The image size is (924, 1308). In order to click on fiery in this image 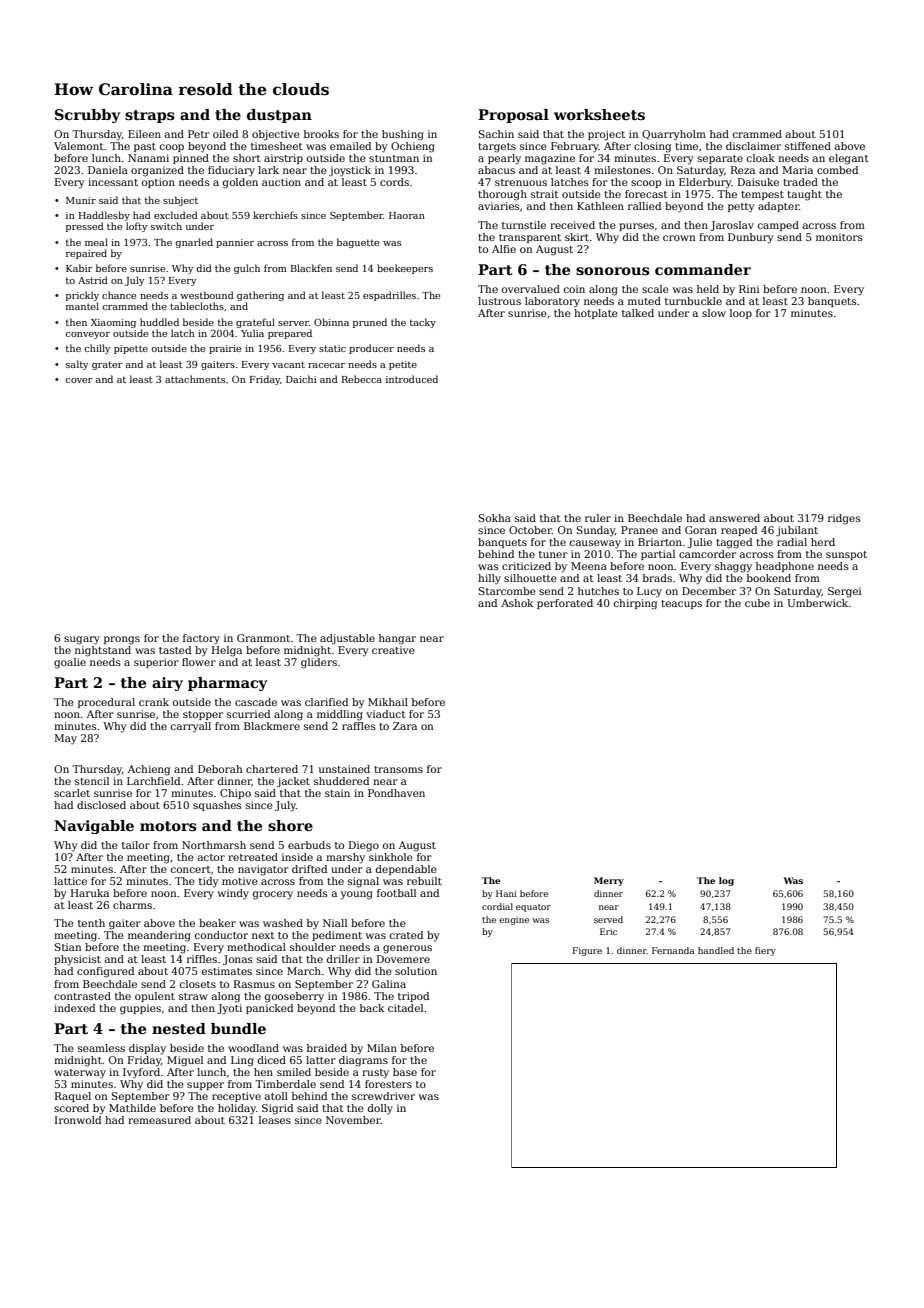, I will do `click(765, 951)`.
